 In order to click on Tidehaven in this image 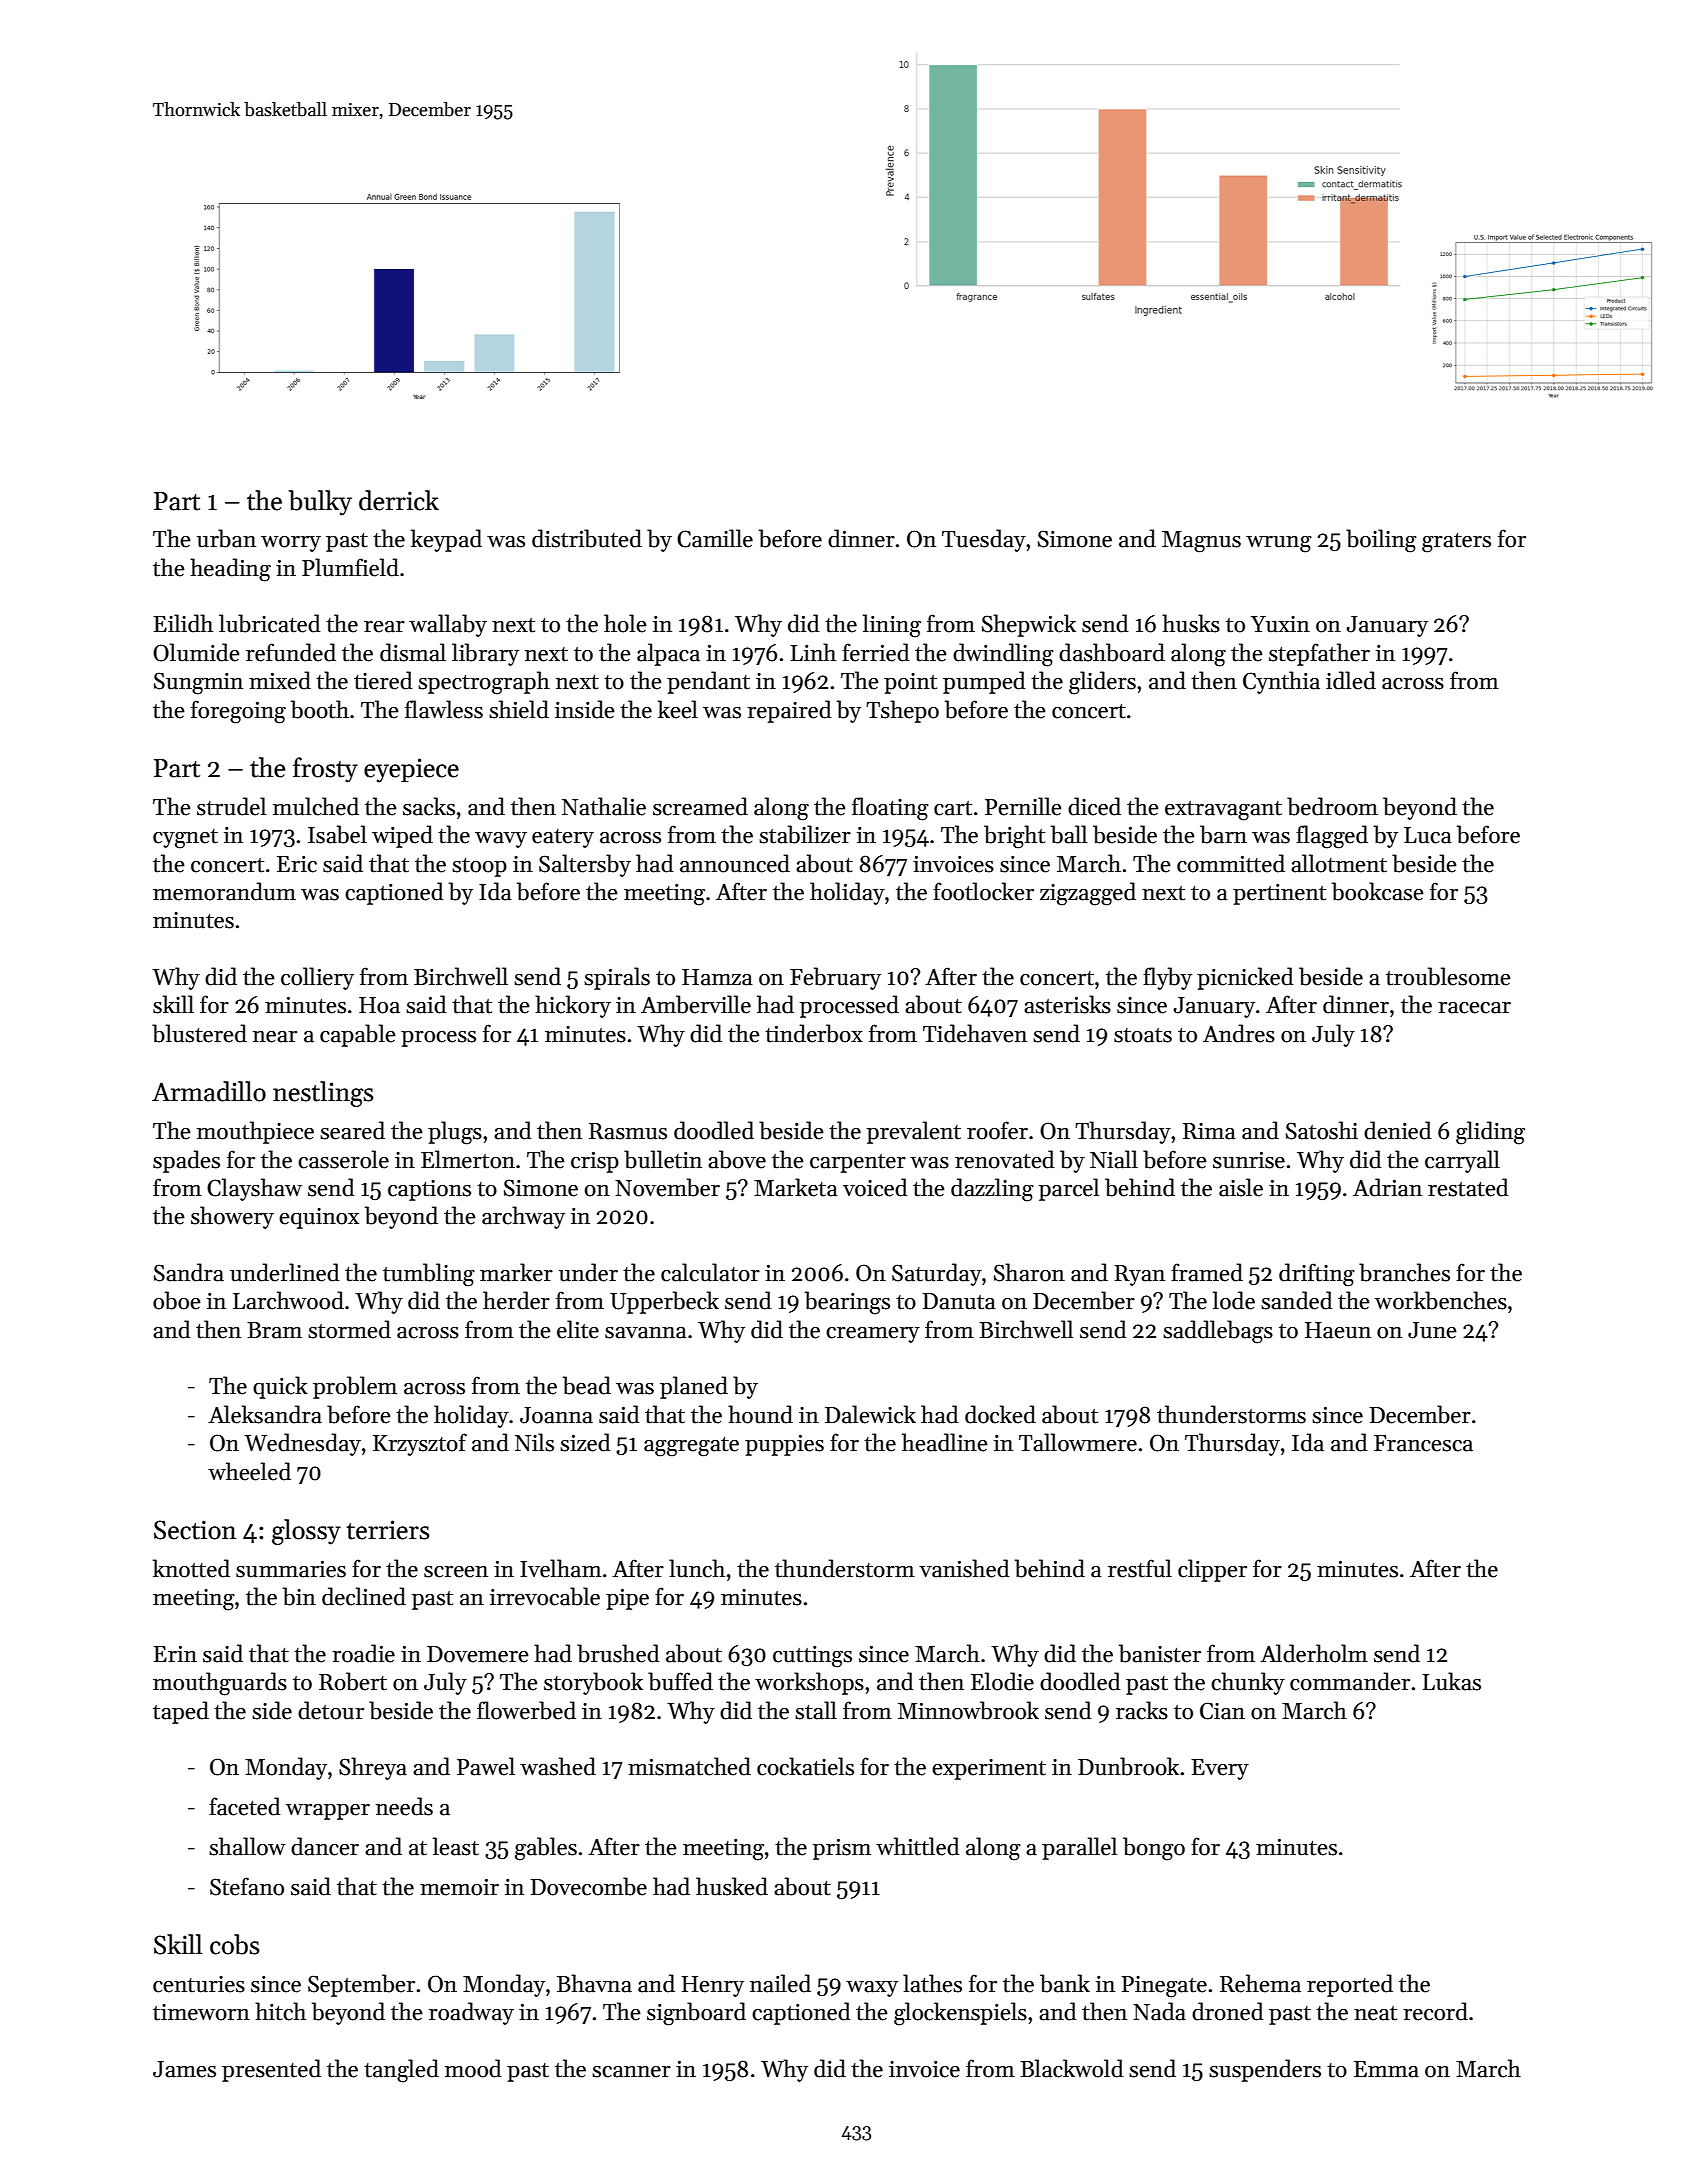, I will do `click(975, 1033)`.
